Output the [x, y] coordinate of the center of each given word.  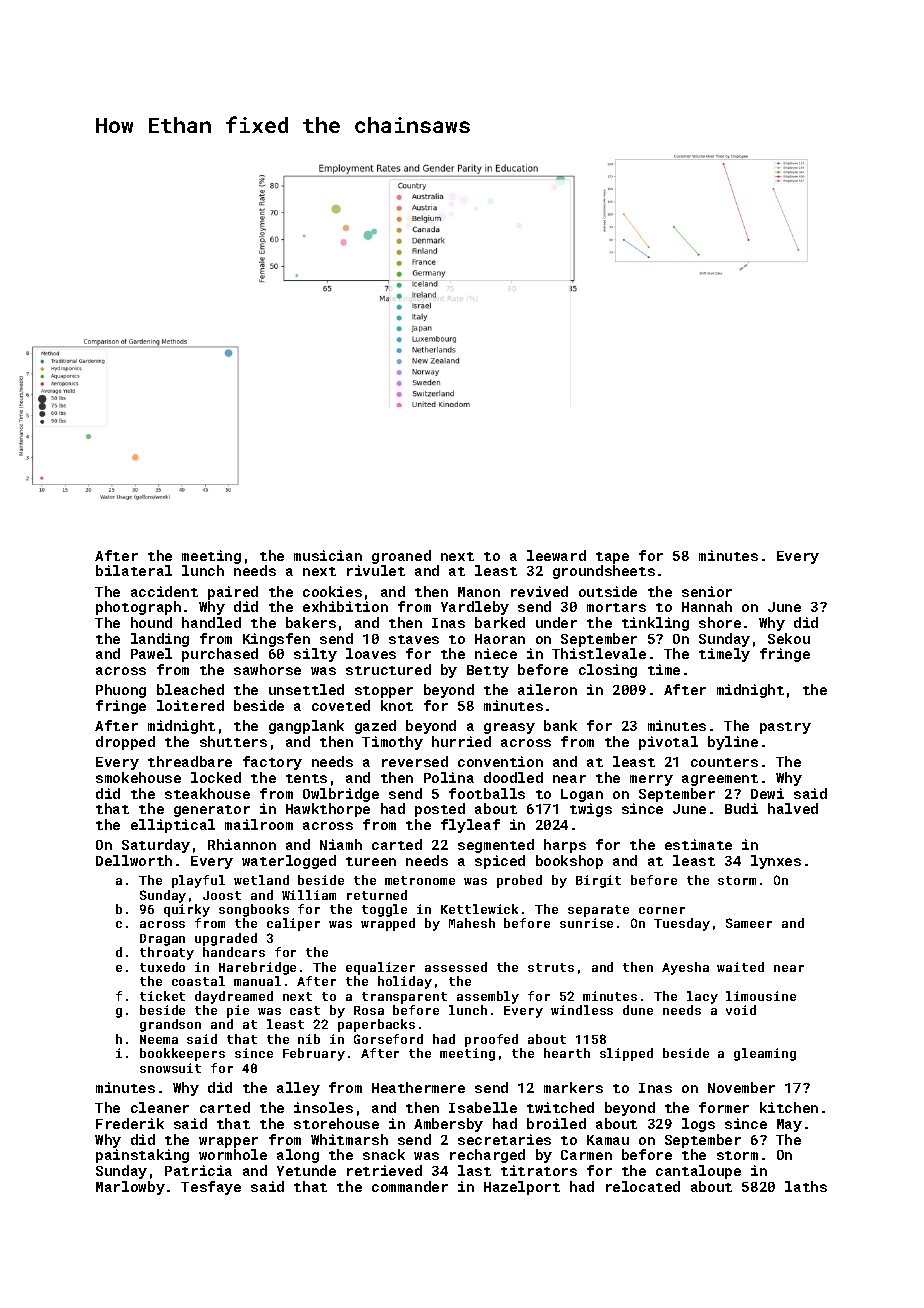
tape [612, 558]
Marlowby [130, 1188]
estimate [698, 844]
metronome [420, 880]
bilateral [134, 570]
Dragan [162, 940]
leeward [556, 555]
